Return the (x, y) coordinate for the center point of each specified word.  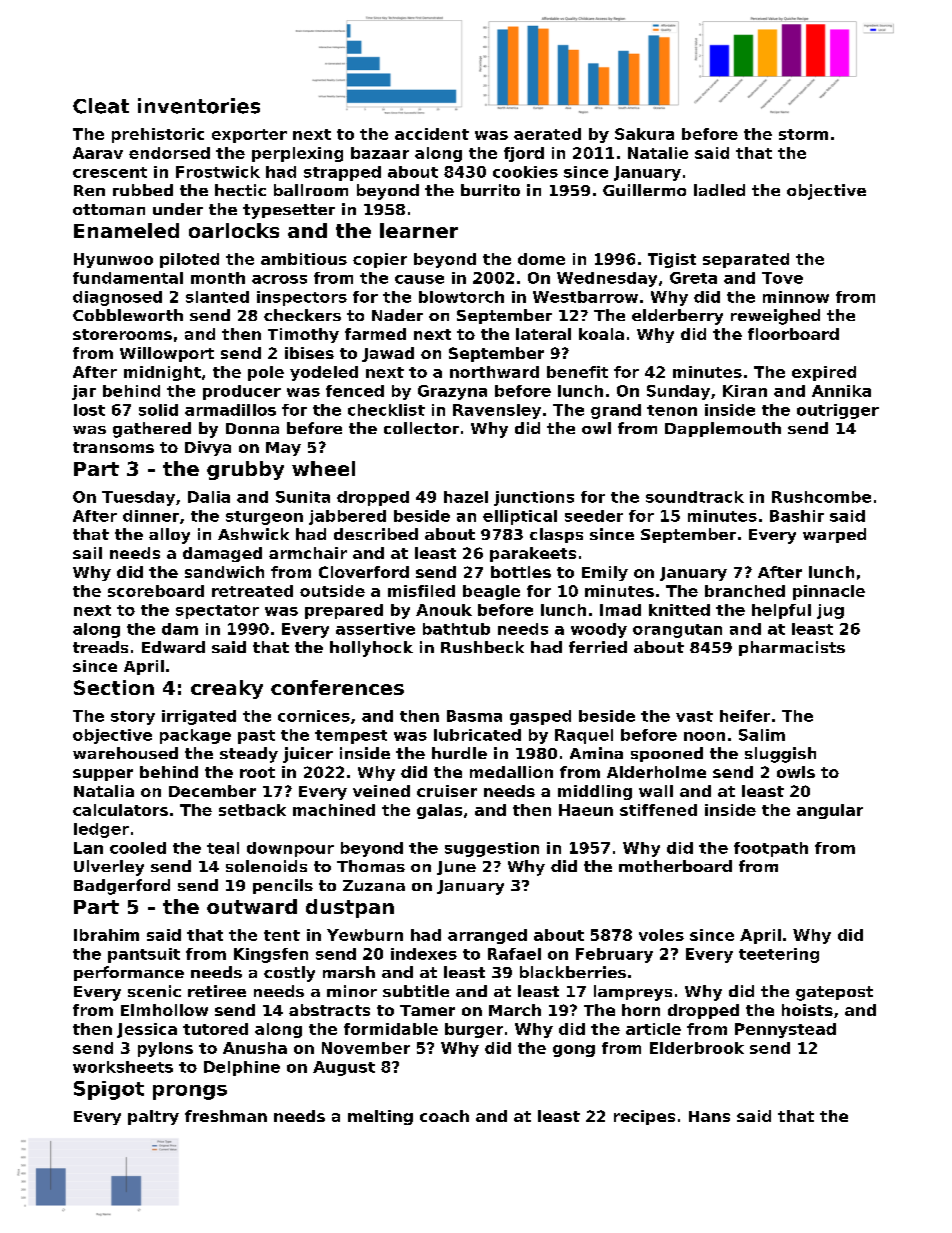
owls (796, 772)
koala (601, 334)
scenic (154, 991)
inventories (199, 106)
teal (223, 848)
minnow (796, 297)
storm (803, 134)
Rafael (514, 954)
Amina (596, 753)
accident (432, 134)
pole (266, 373)
